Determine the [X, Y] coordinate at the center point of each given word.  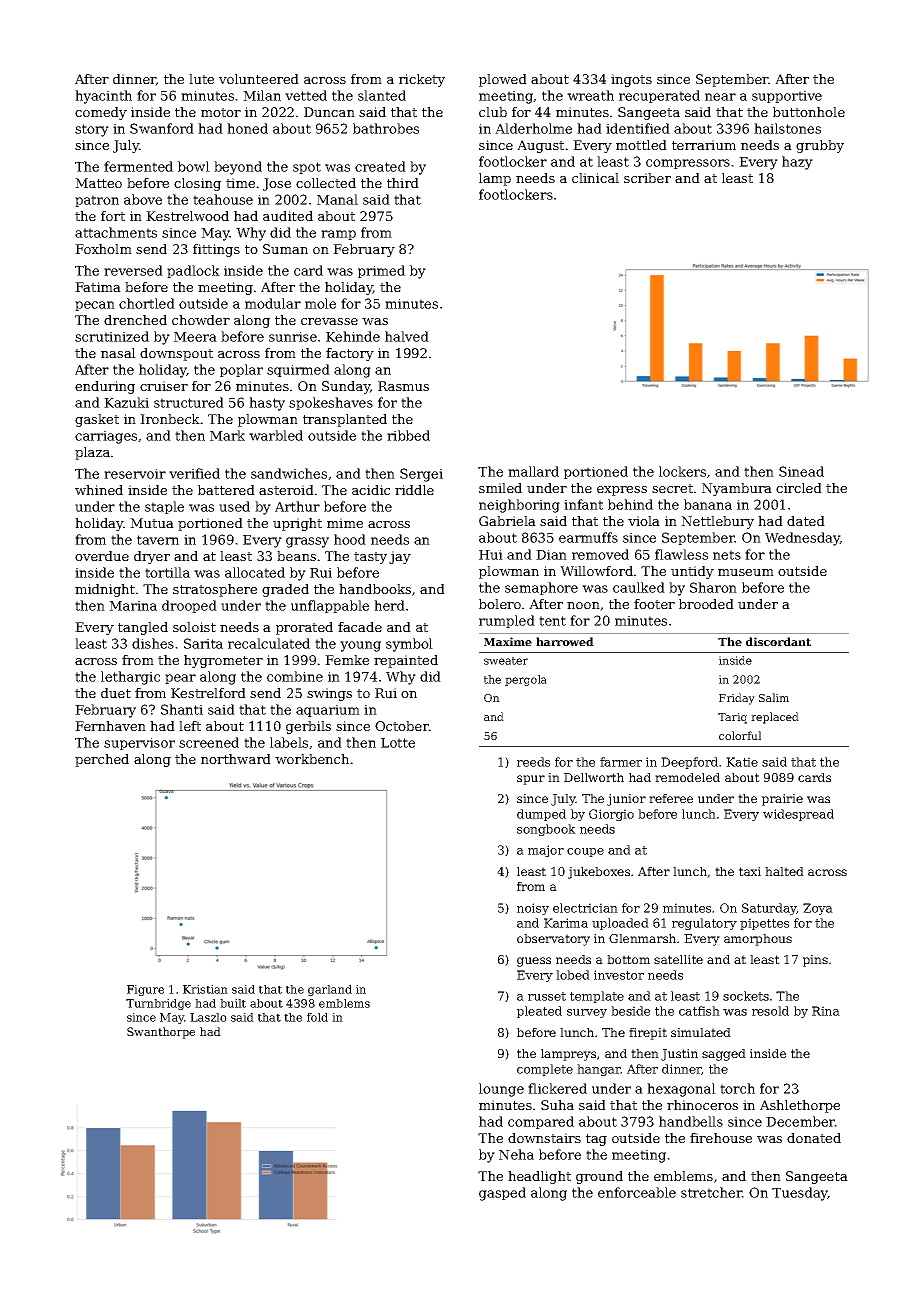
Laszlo [208, 1017]
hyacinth [103, 97]
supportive [787, 97]
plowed [503, 80]
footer [654, 604]
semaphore [541, 588]
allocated [255, 572]
